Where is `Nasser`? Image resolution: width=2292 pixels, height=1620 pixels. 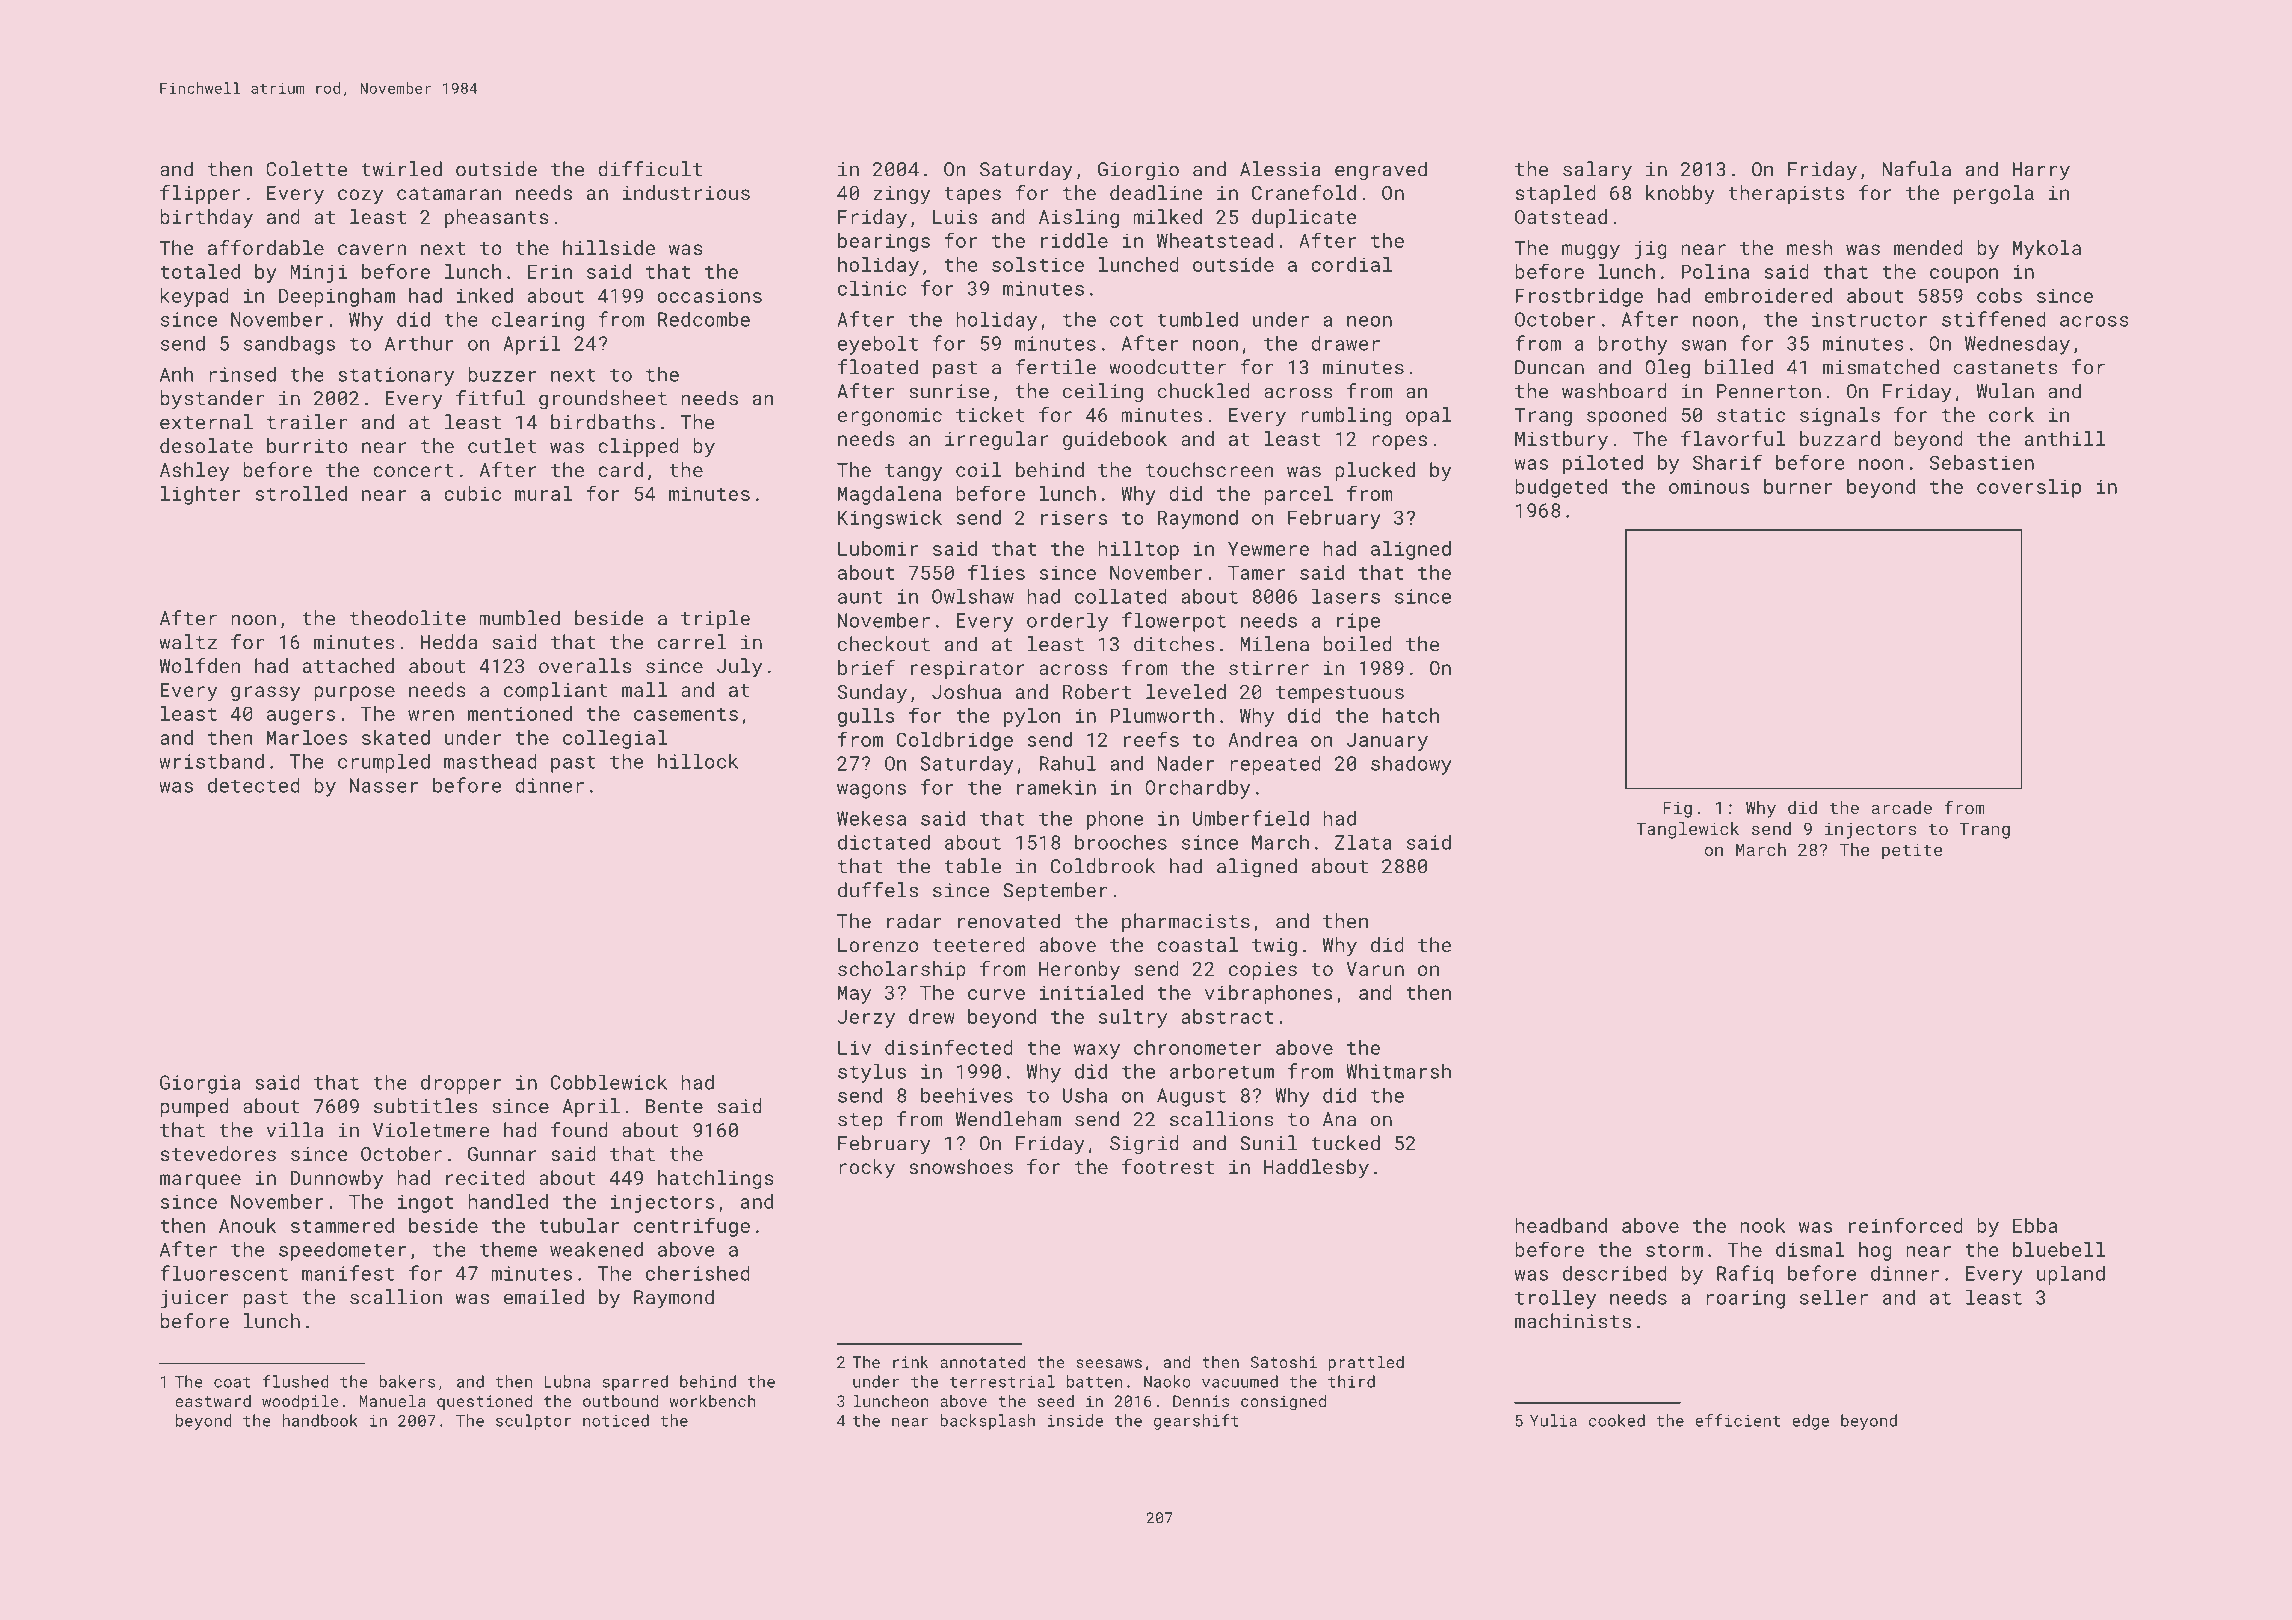 Nasser is located at coordinates (384, 785).
